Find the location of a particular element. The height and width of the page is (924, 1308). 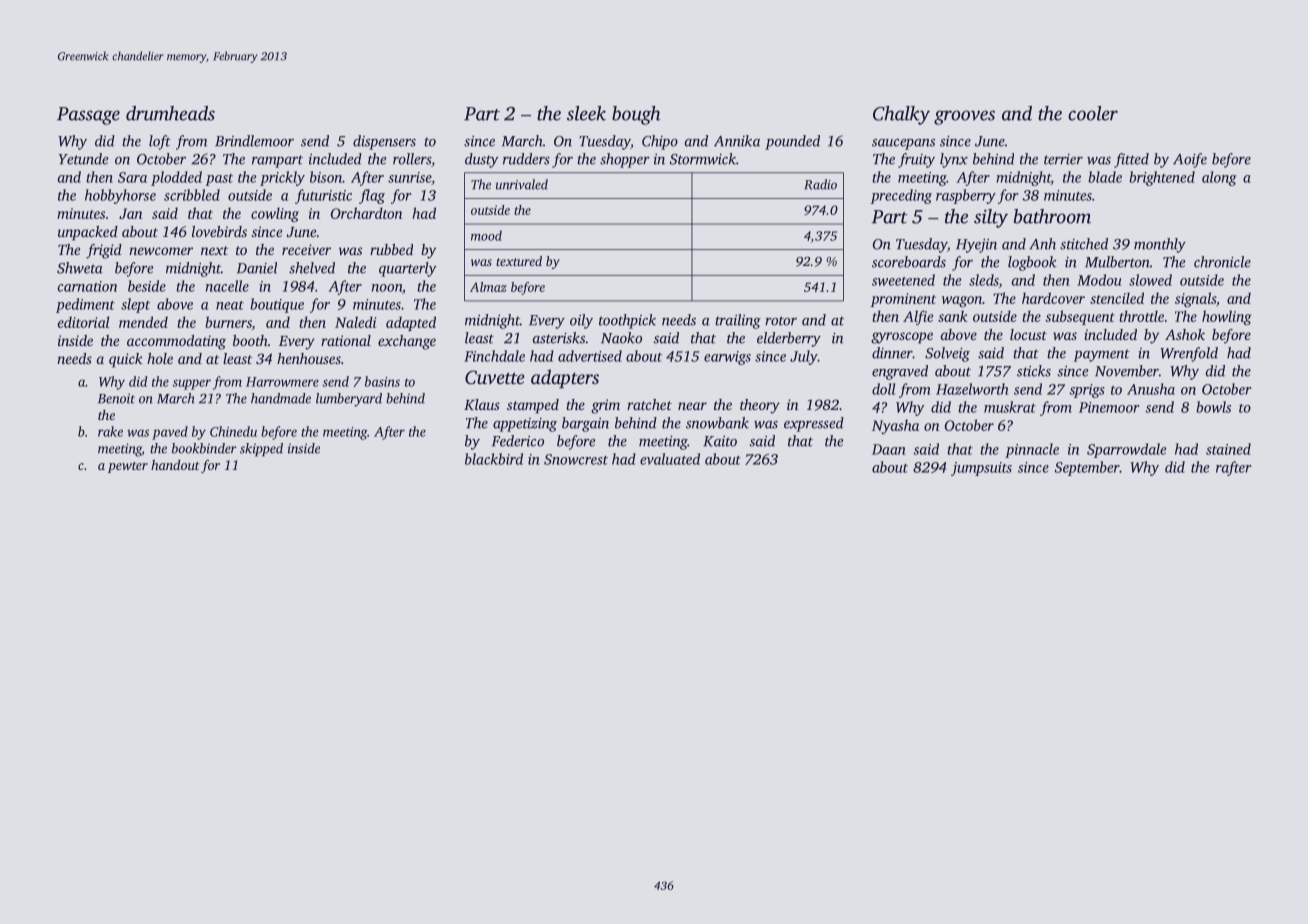

cooler is located at coordinates (1093, 113).
